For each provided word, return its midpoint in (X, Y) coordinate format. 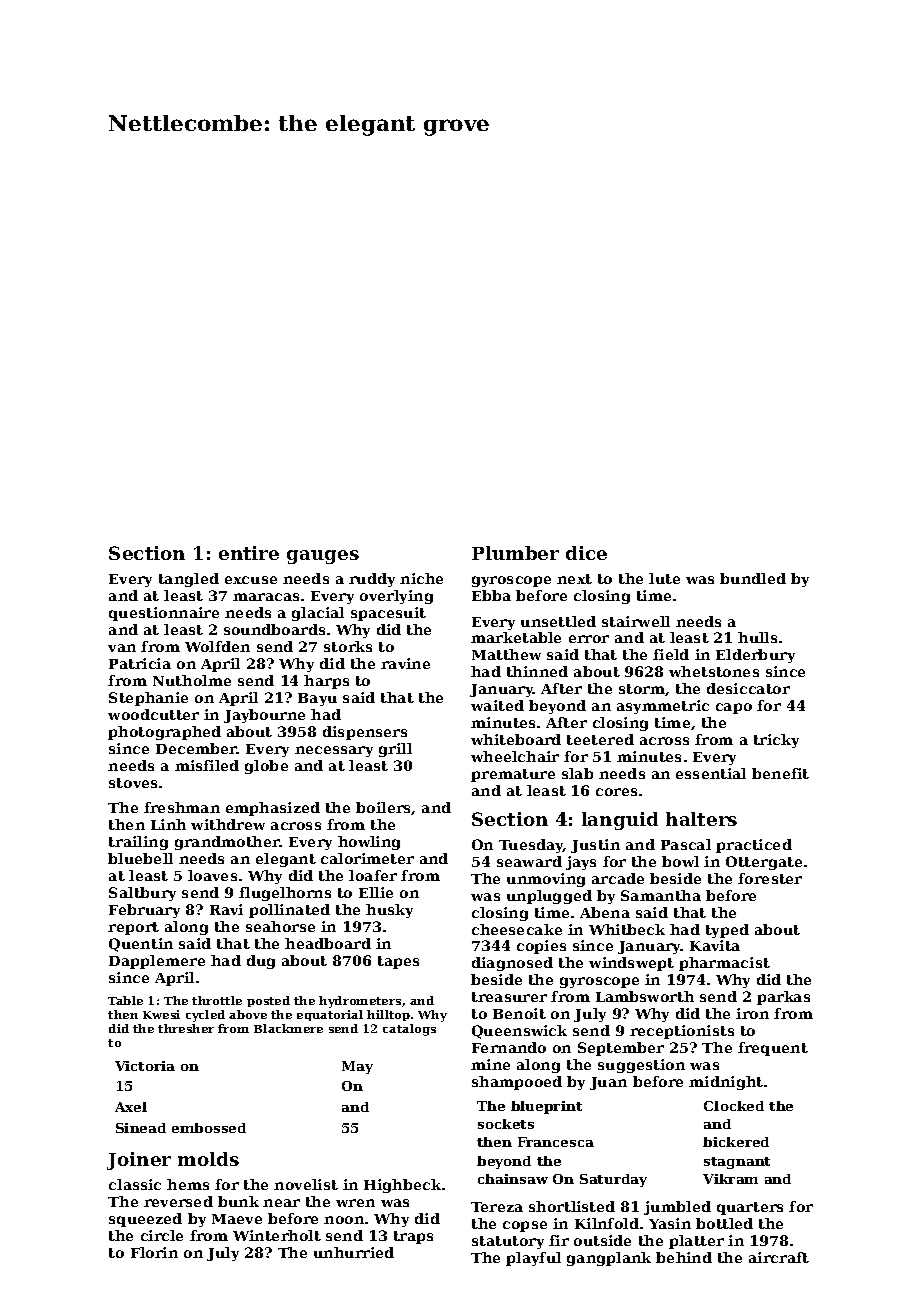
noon (344, 1220)
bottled (724, 1223)
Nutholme (192, 680)
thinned (537, 671)
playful (533, 1259)
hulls (757, 637)
